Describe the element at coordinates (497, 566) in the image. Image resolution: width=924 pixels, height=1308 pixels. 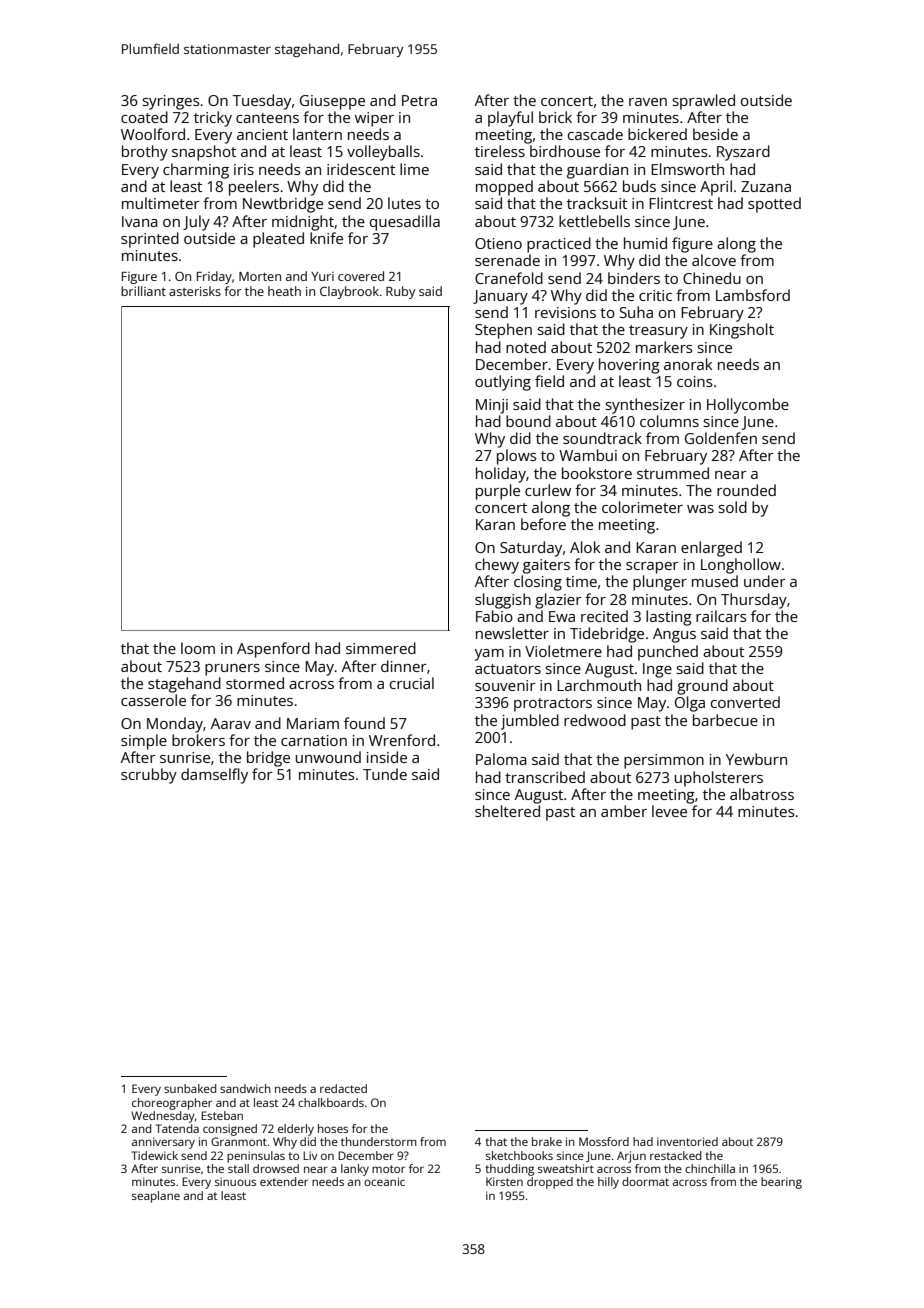
I see `chewy` at that location.
